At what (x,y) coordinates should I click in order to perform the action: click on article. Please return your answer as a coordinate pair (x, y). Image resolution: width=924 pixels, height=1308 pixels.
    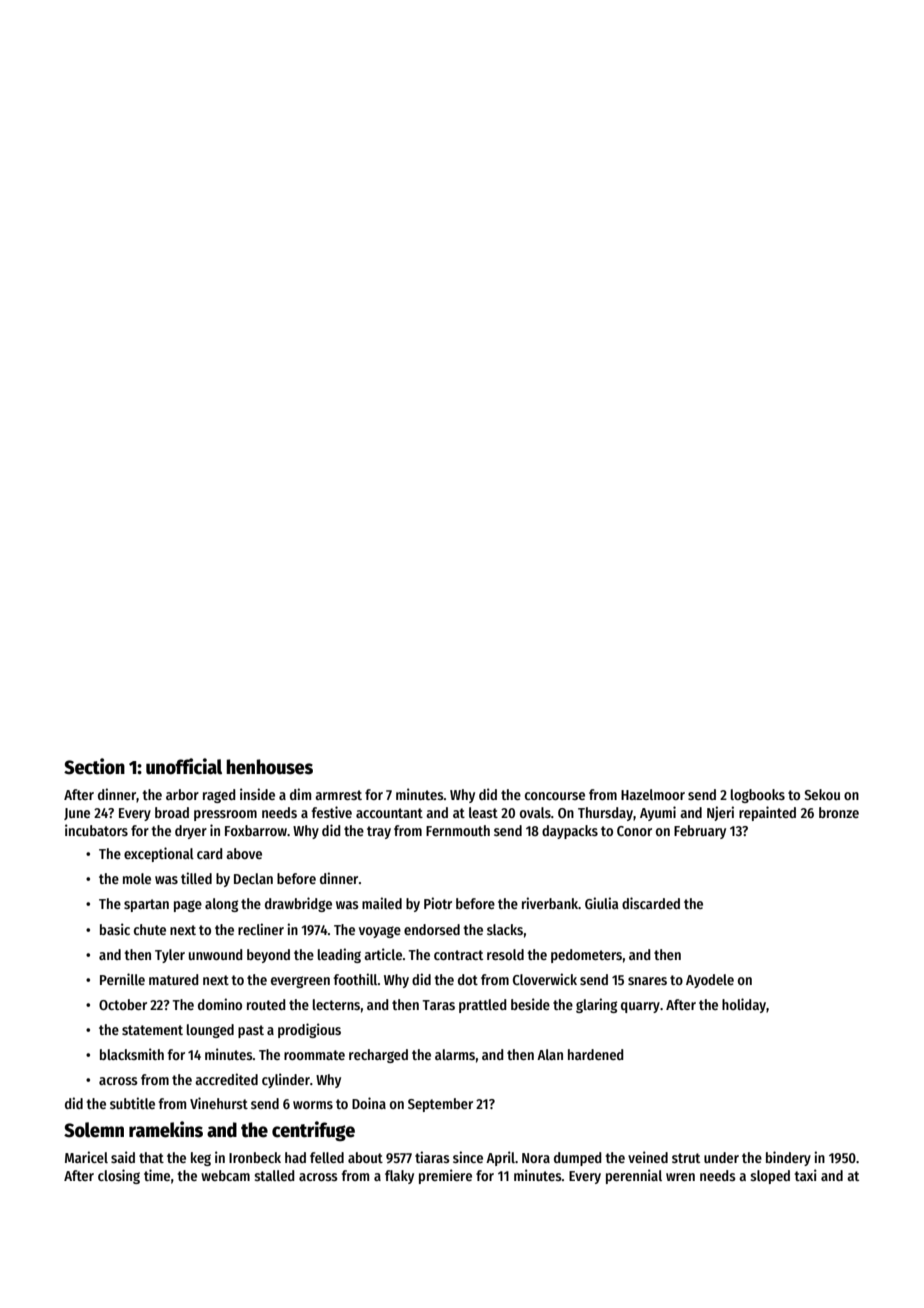
    Looking at the image, I should click on (383, 954).
